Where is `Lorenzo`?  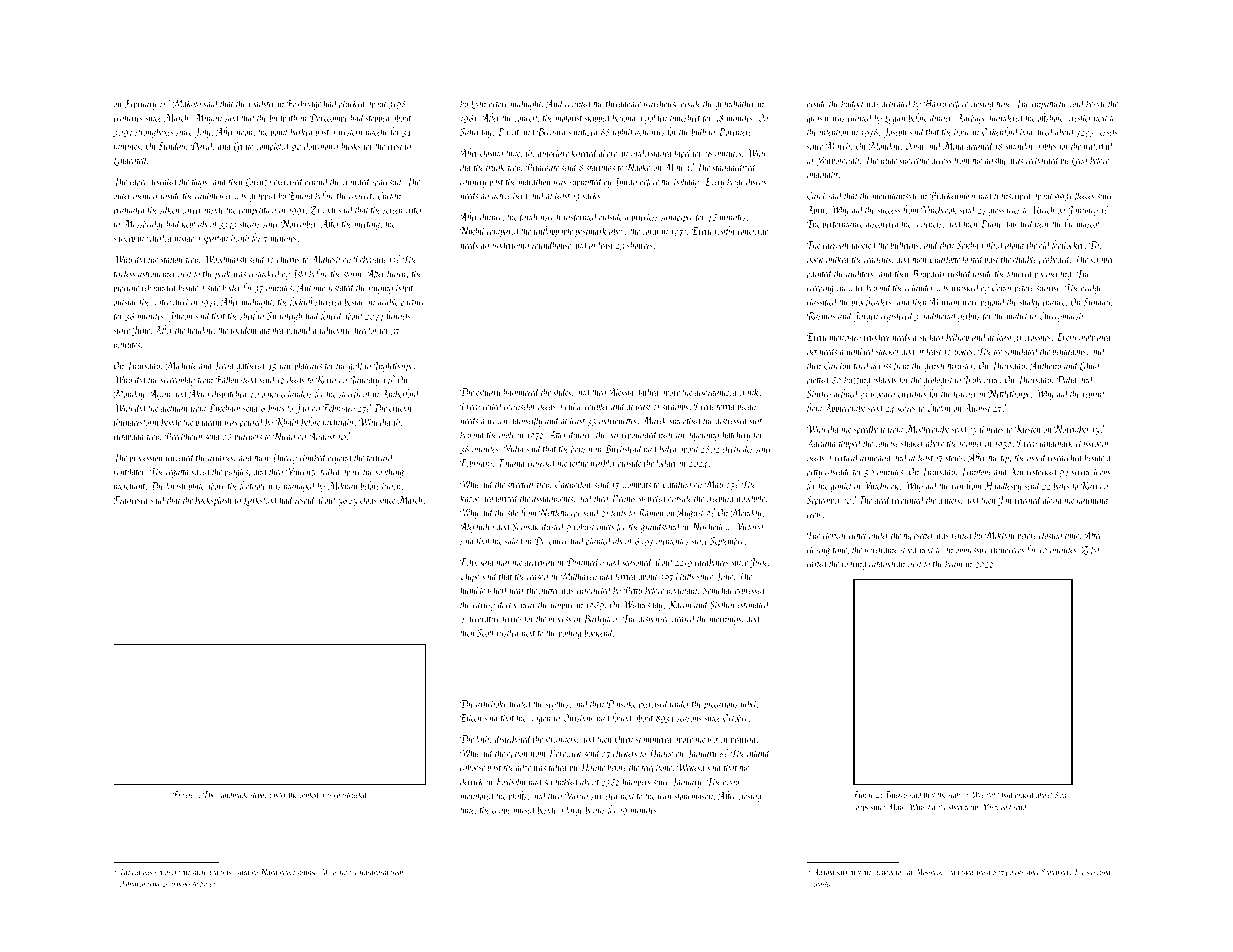 Lorenzo is located at coordinates (258, 183).
